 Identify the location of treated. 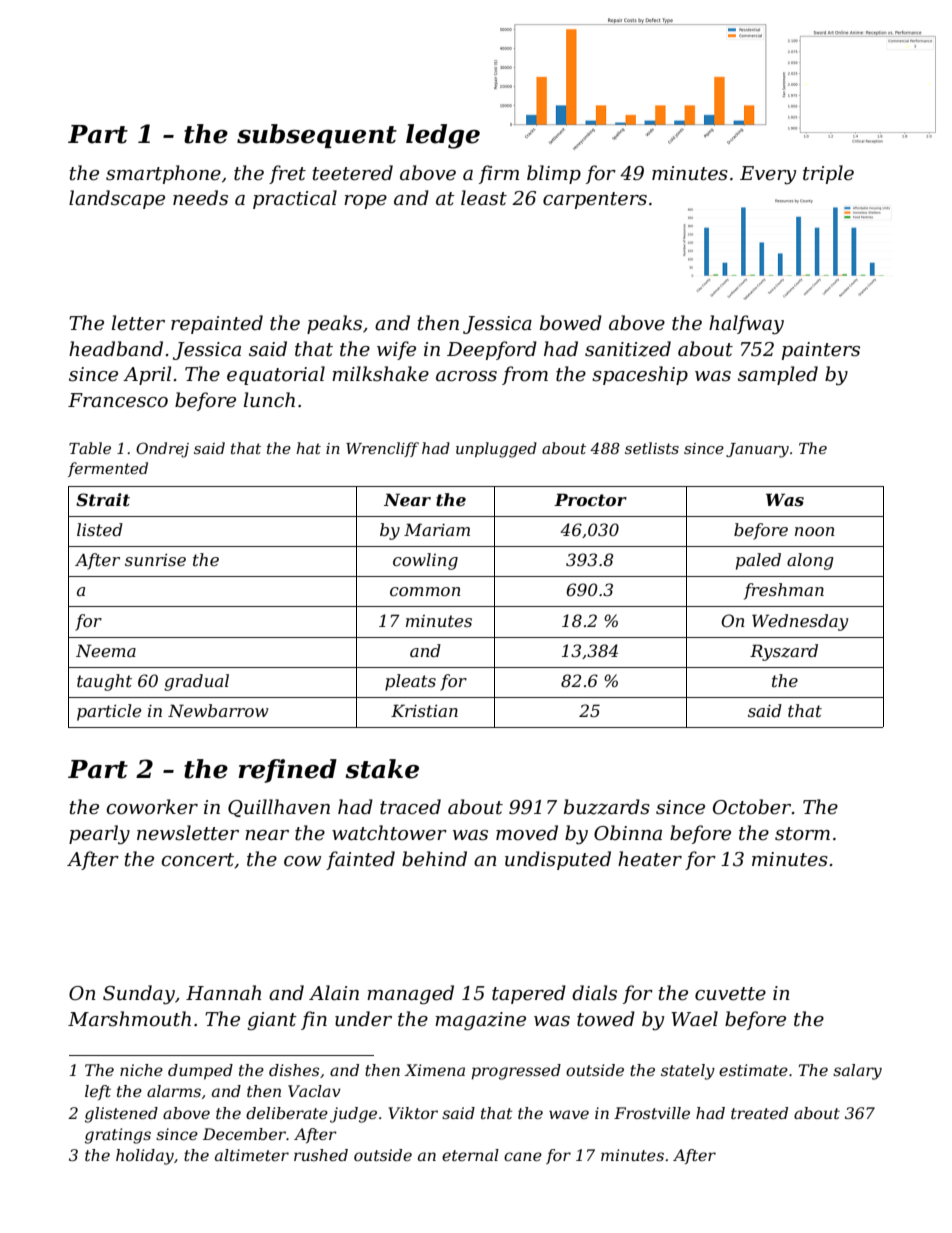
(759, 1113).
